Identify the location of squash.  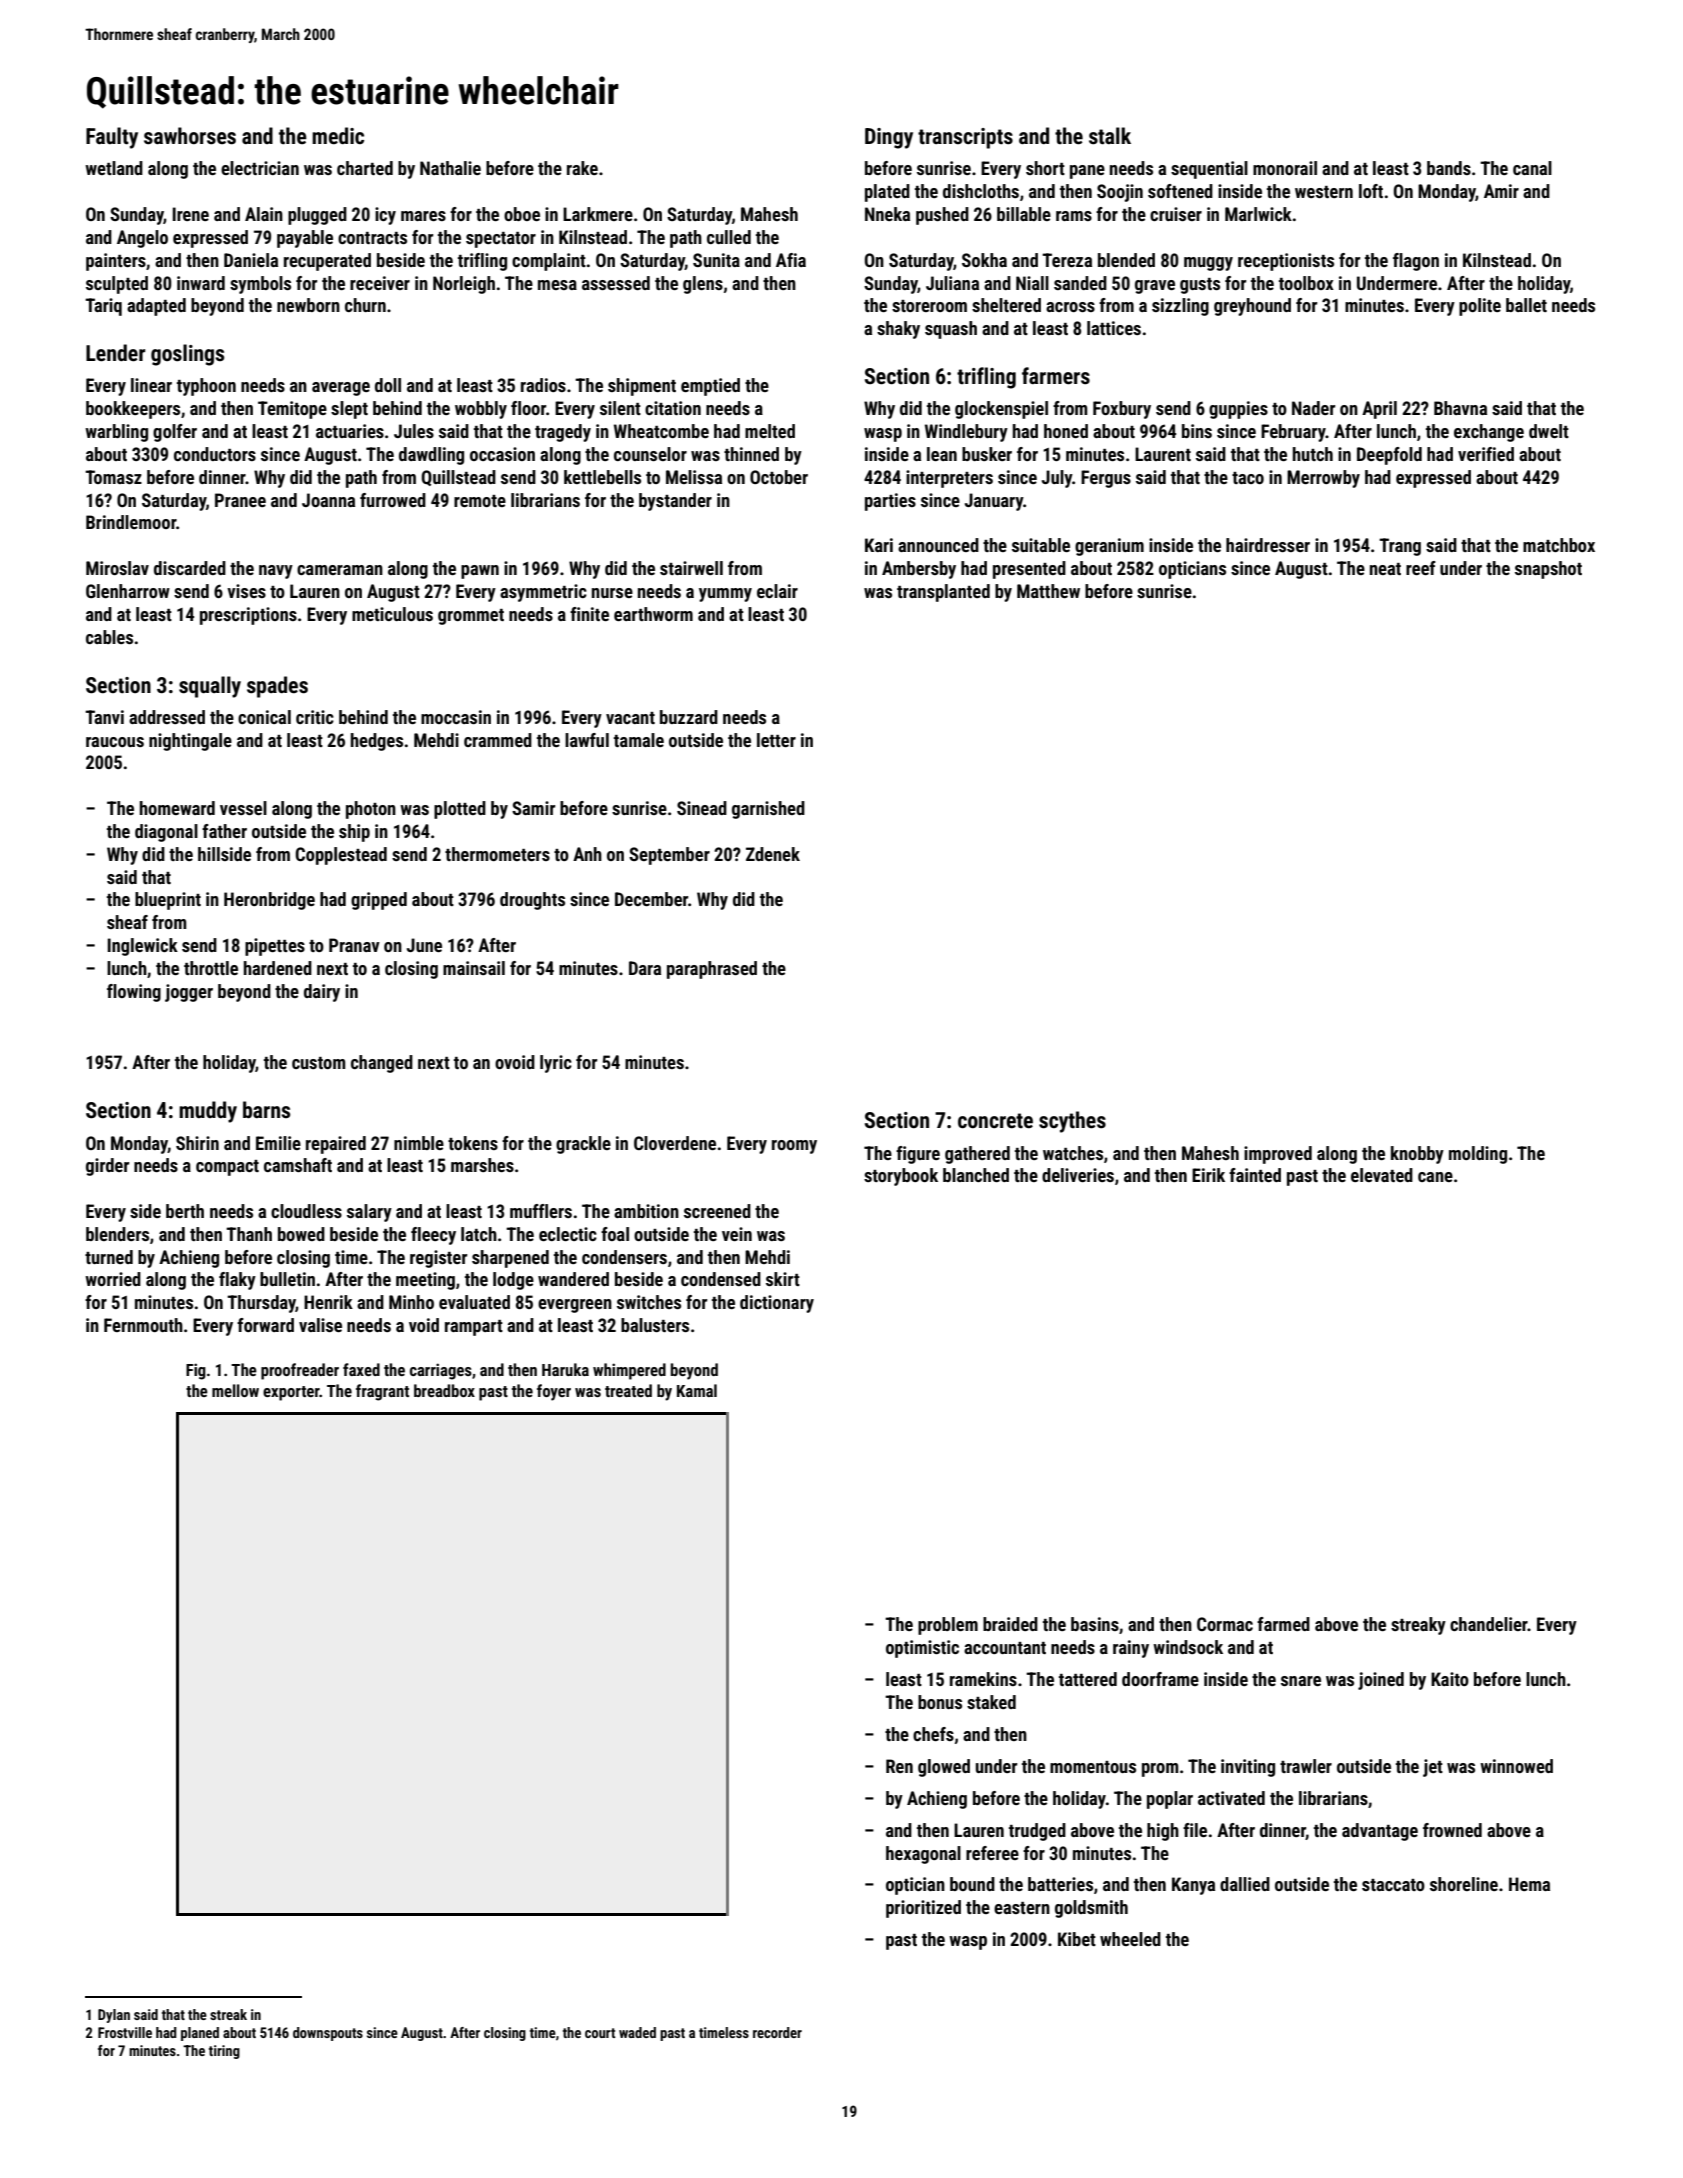
(951, 330).
